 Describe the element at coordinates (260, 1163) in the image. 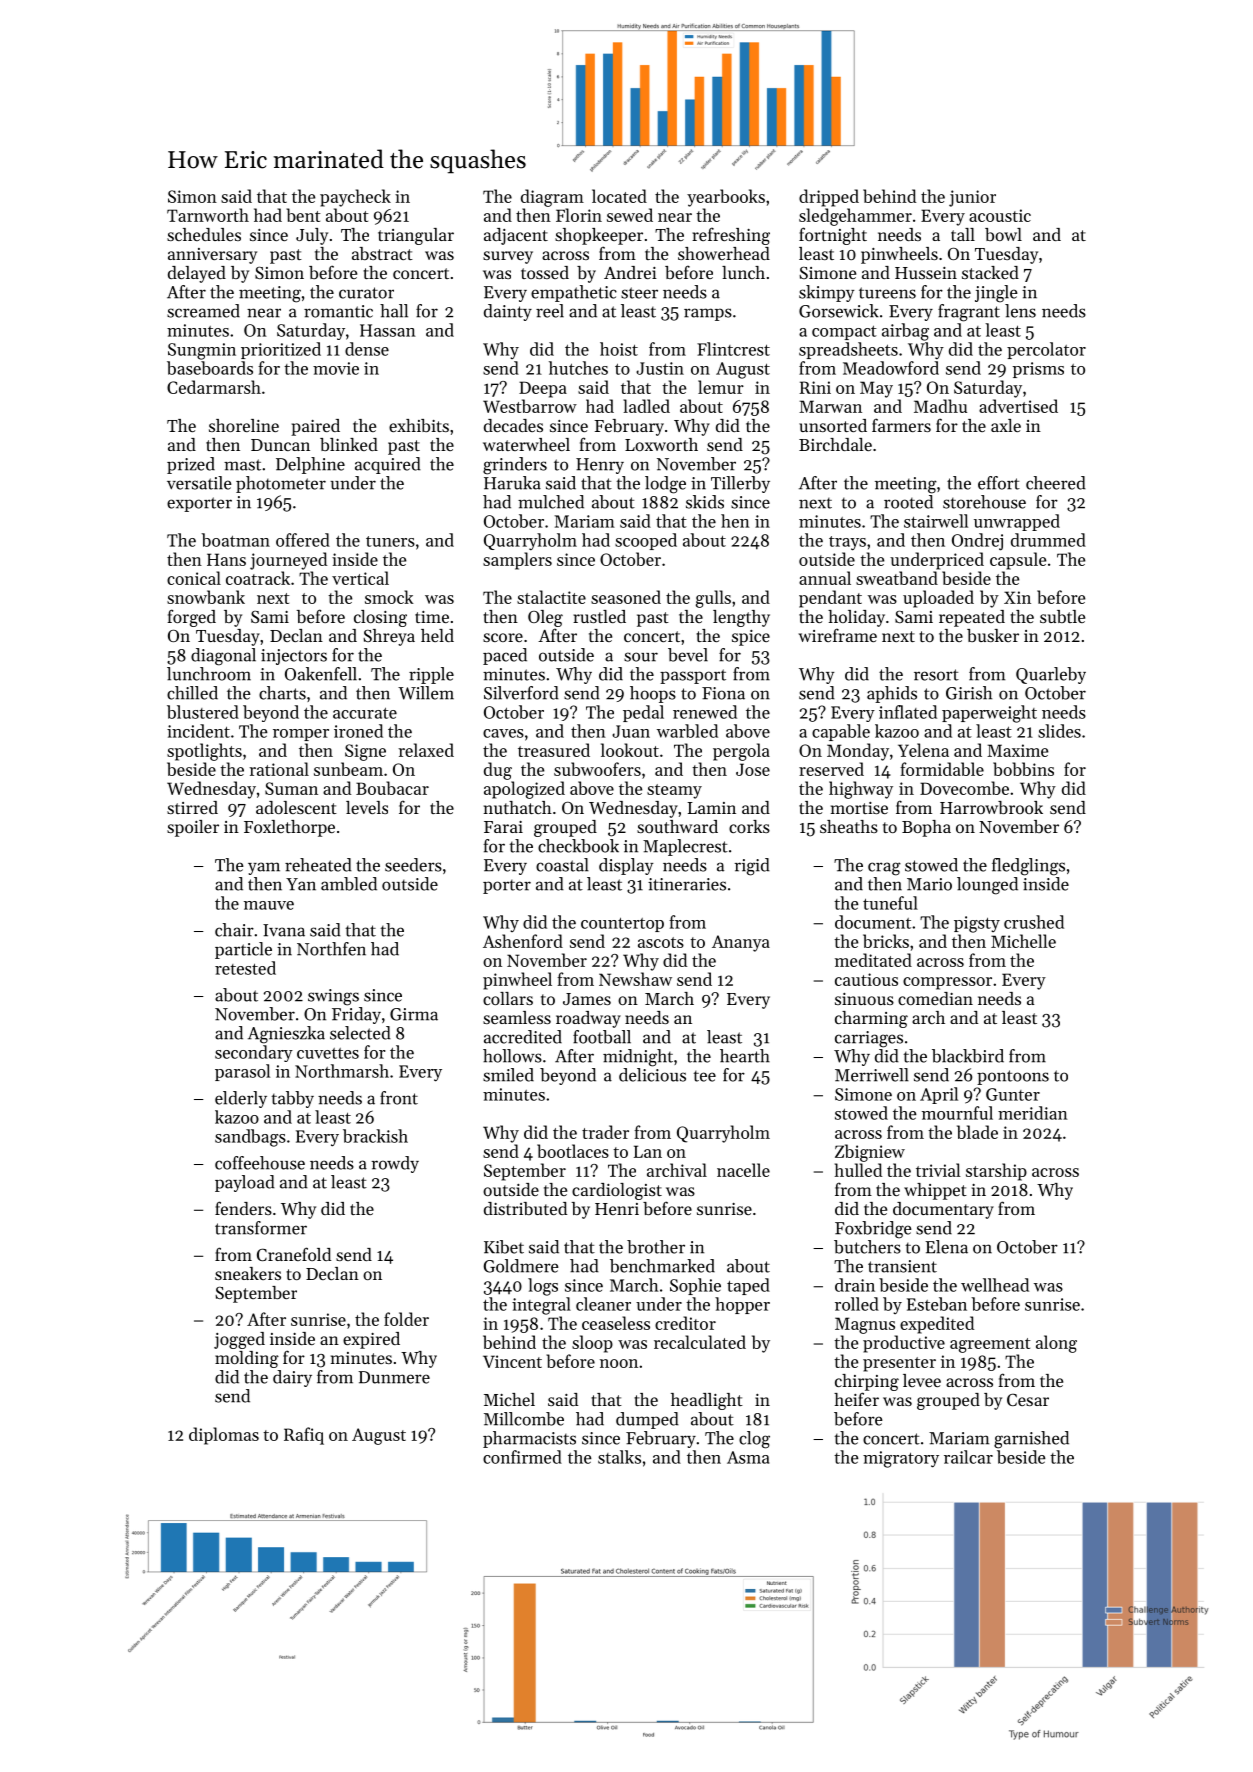

I see `coffeehouse` at that location.
